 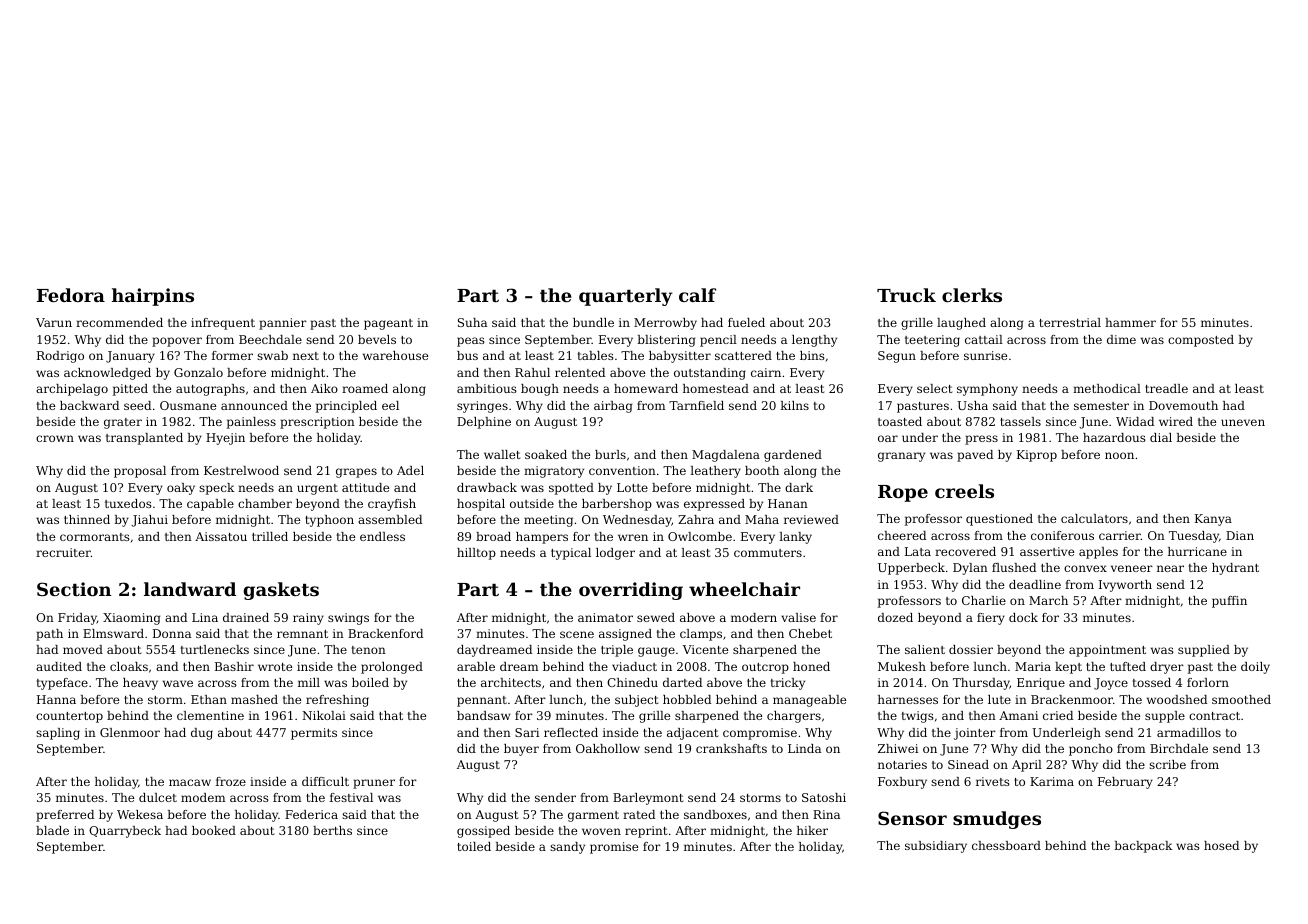 What do you see at coordinates (1130, 322) in the screenshot?
I see `hammer` at bounding box center [1130, 322].
